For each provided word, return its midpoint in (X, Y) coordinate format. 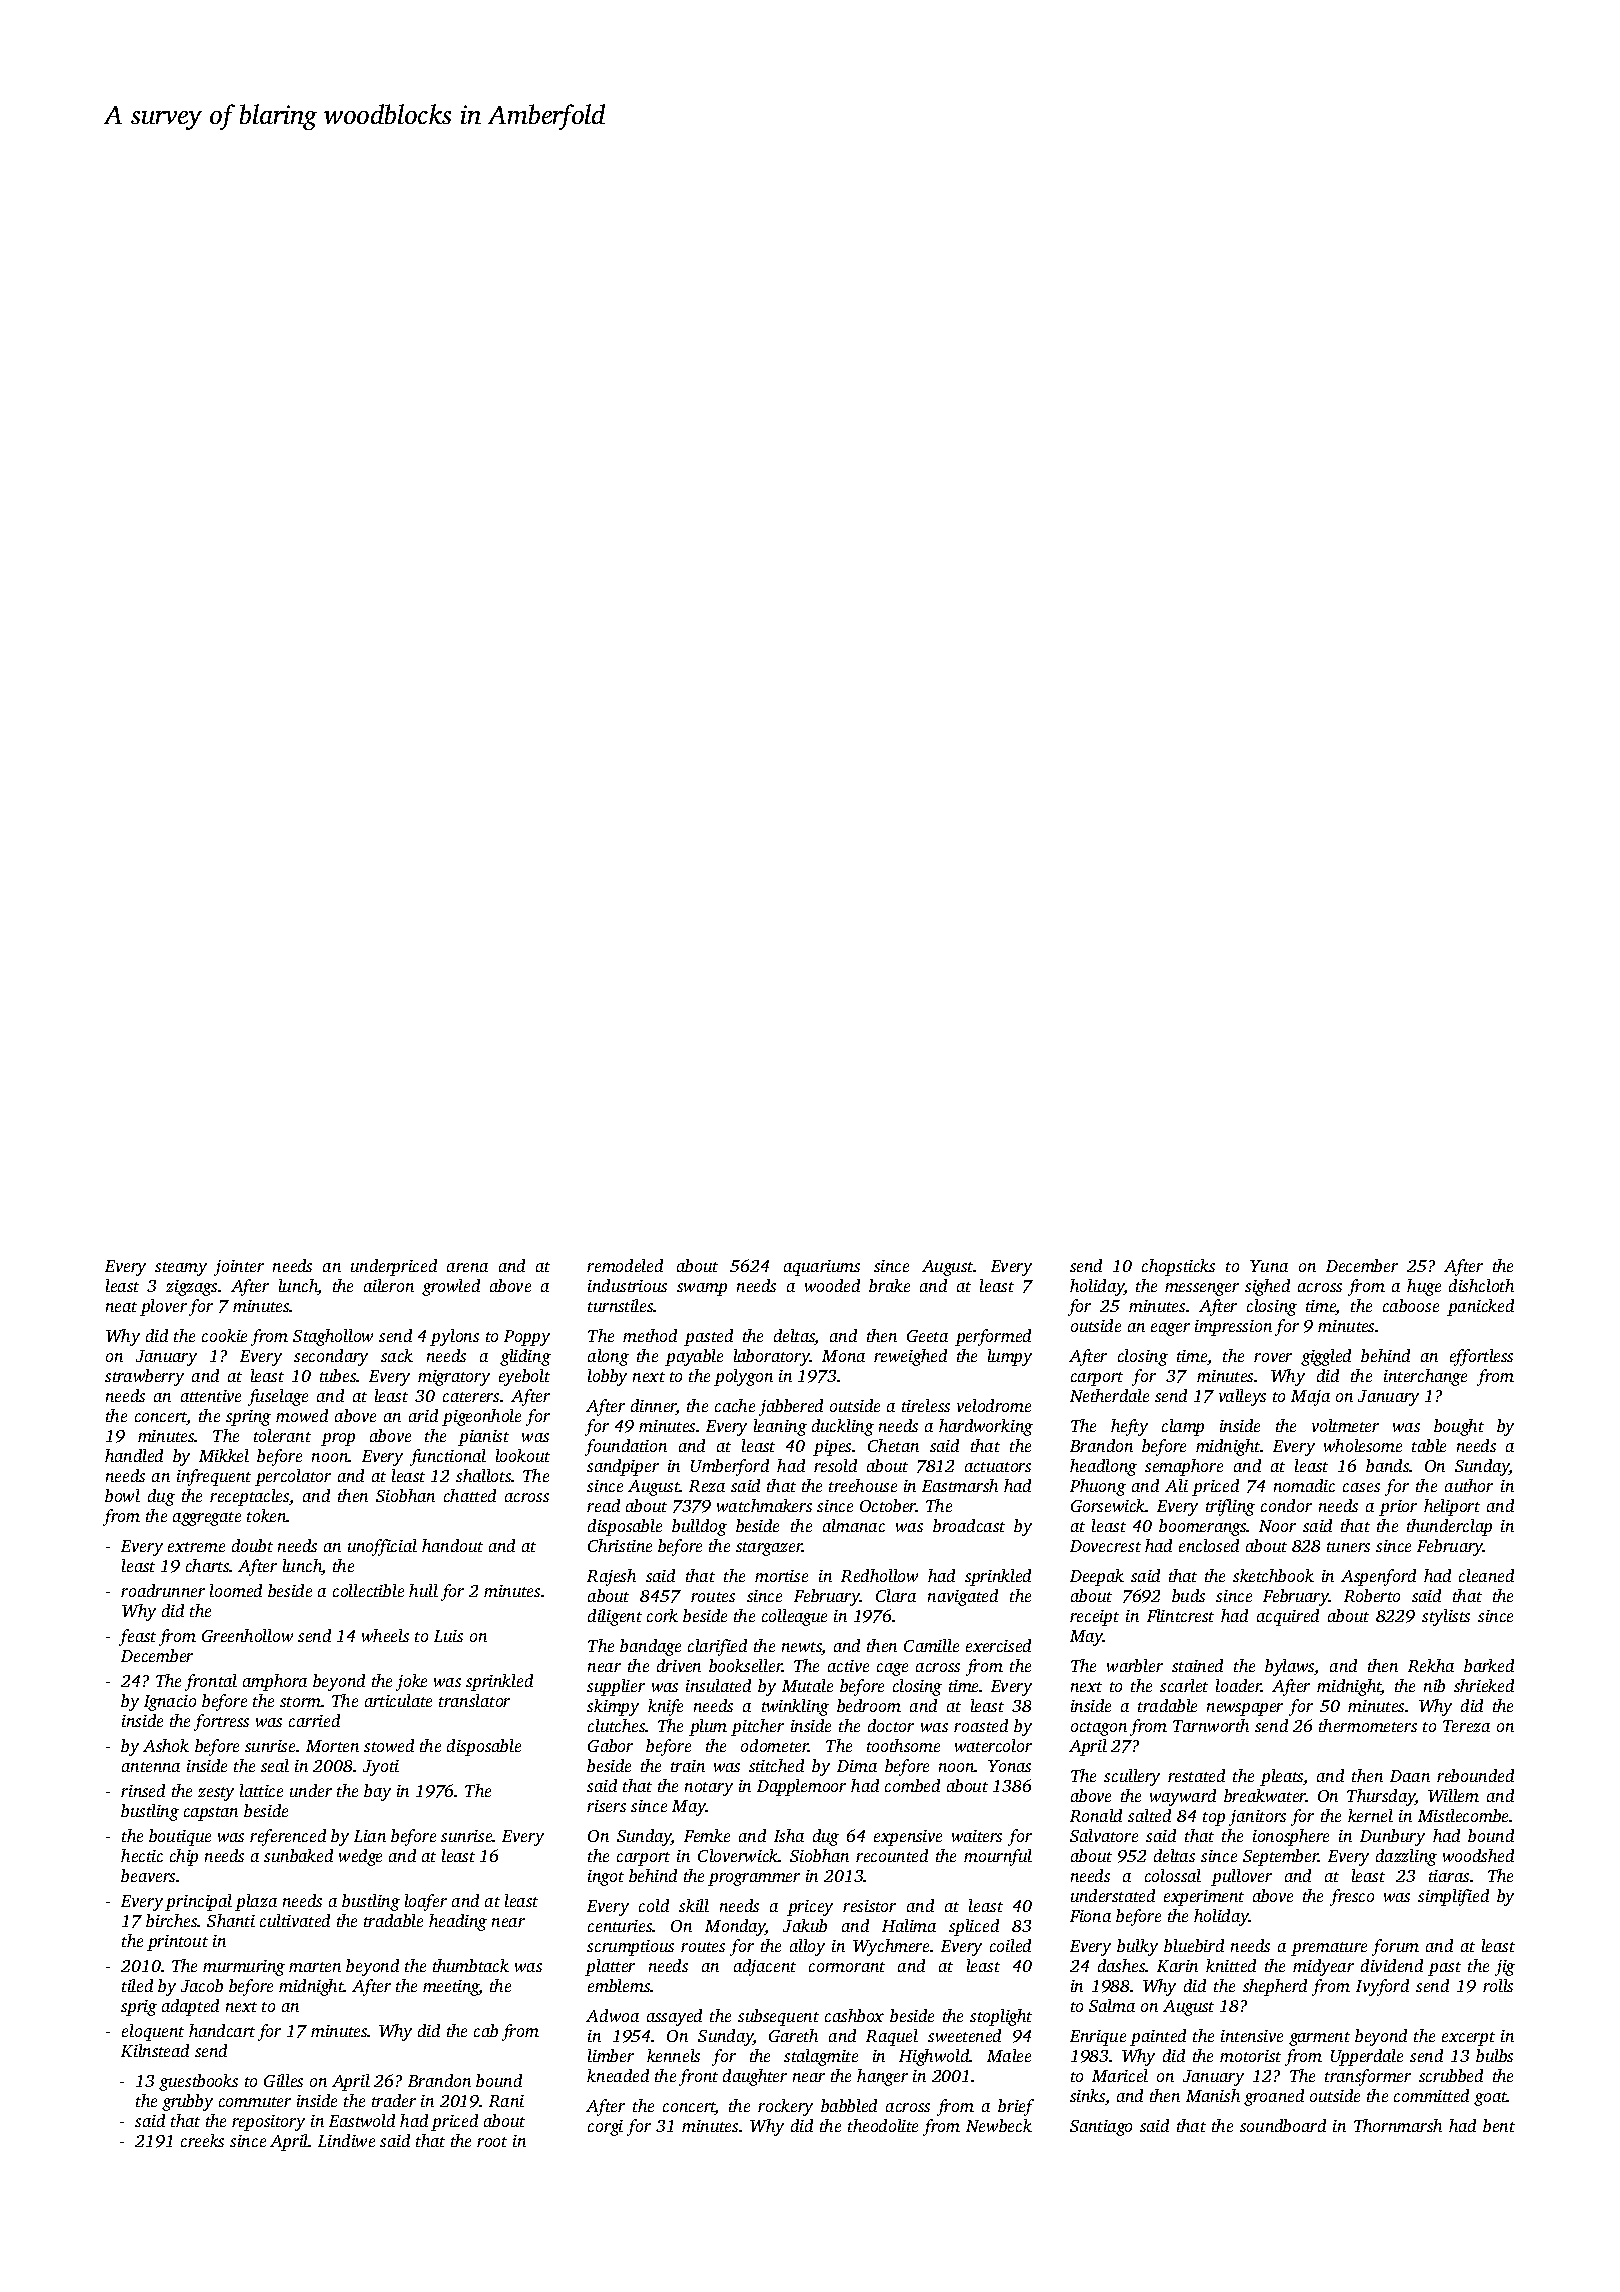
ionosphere (1291, 1837)
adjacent (765, 1967)
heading (458, 1922)
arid (423, 1415)
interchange (1425, 1377)
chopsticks (1178, 1267)
